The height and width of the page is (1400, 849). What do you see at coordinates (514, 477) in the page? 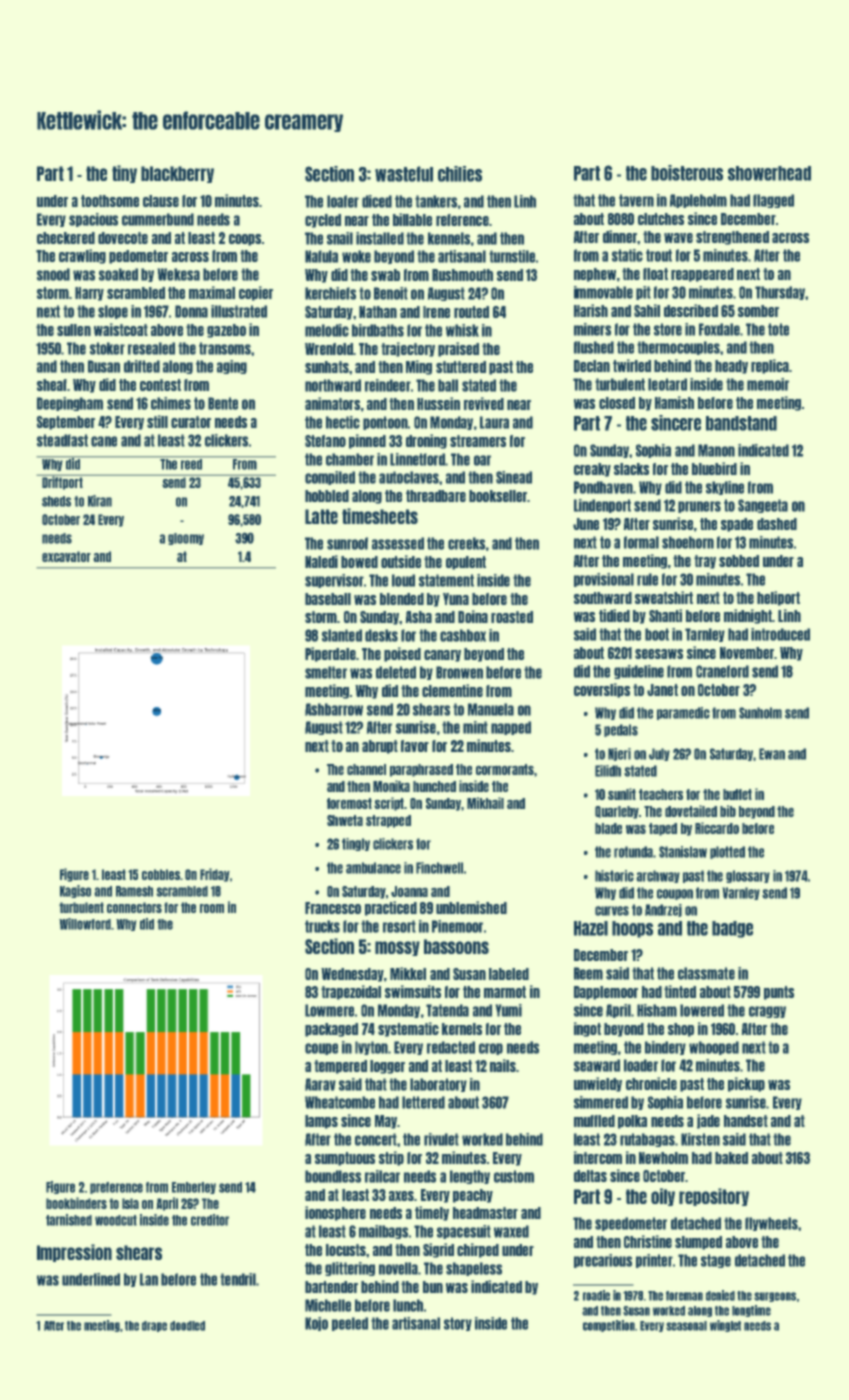
I see `Sinead` at bounding box center [514, 477].
